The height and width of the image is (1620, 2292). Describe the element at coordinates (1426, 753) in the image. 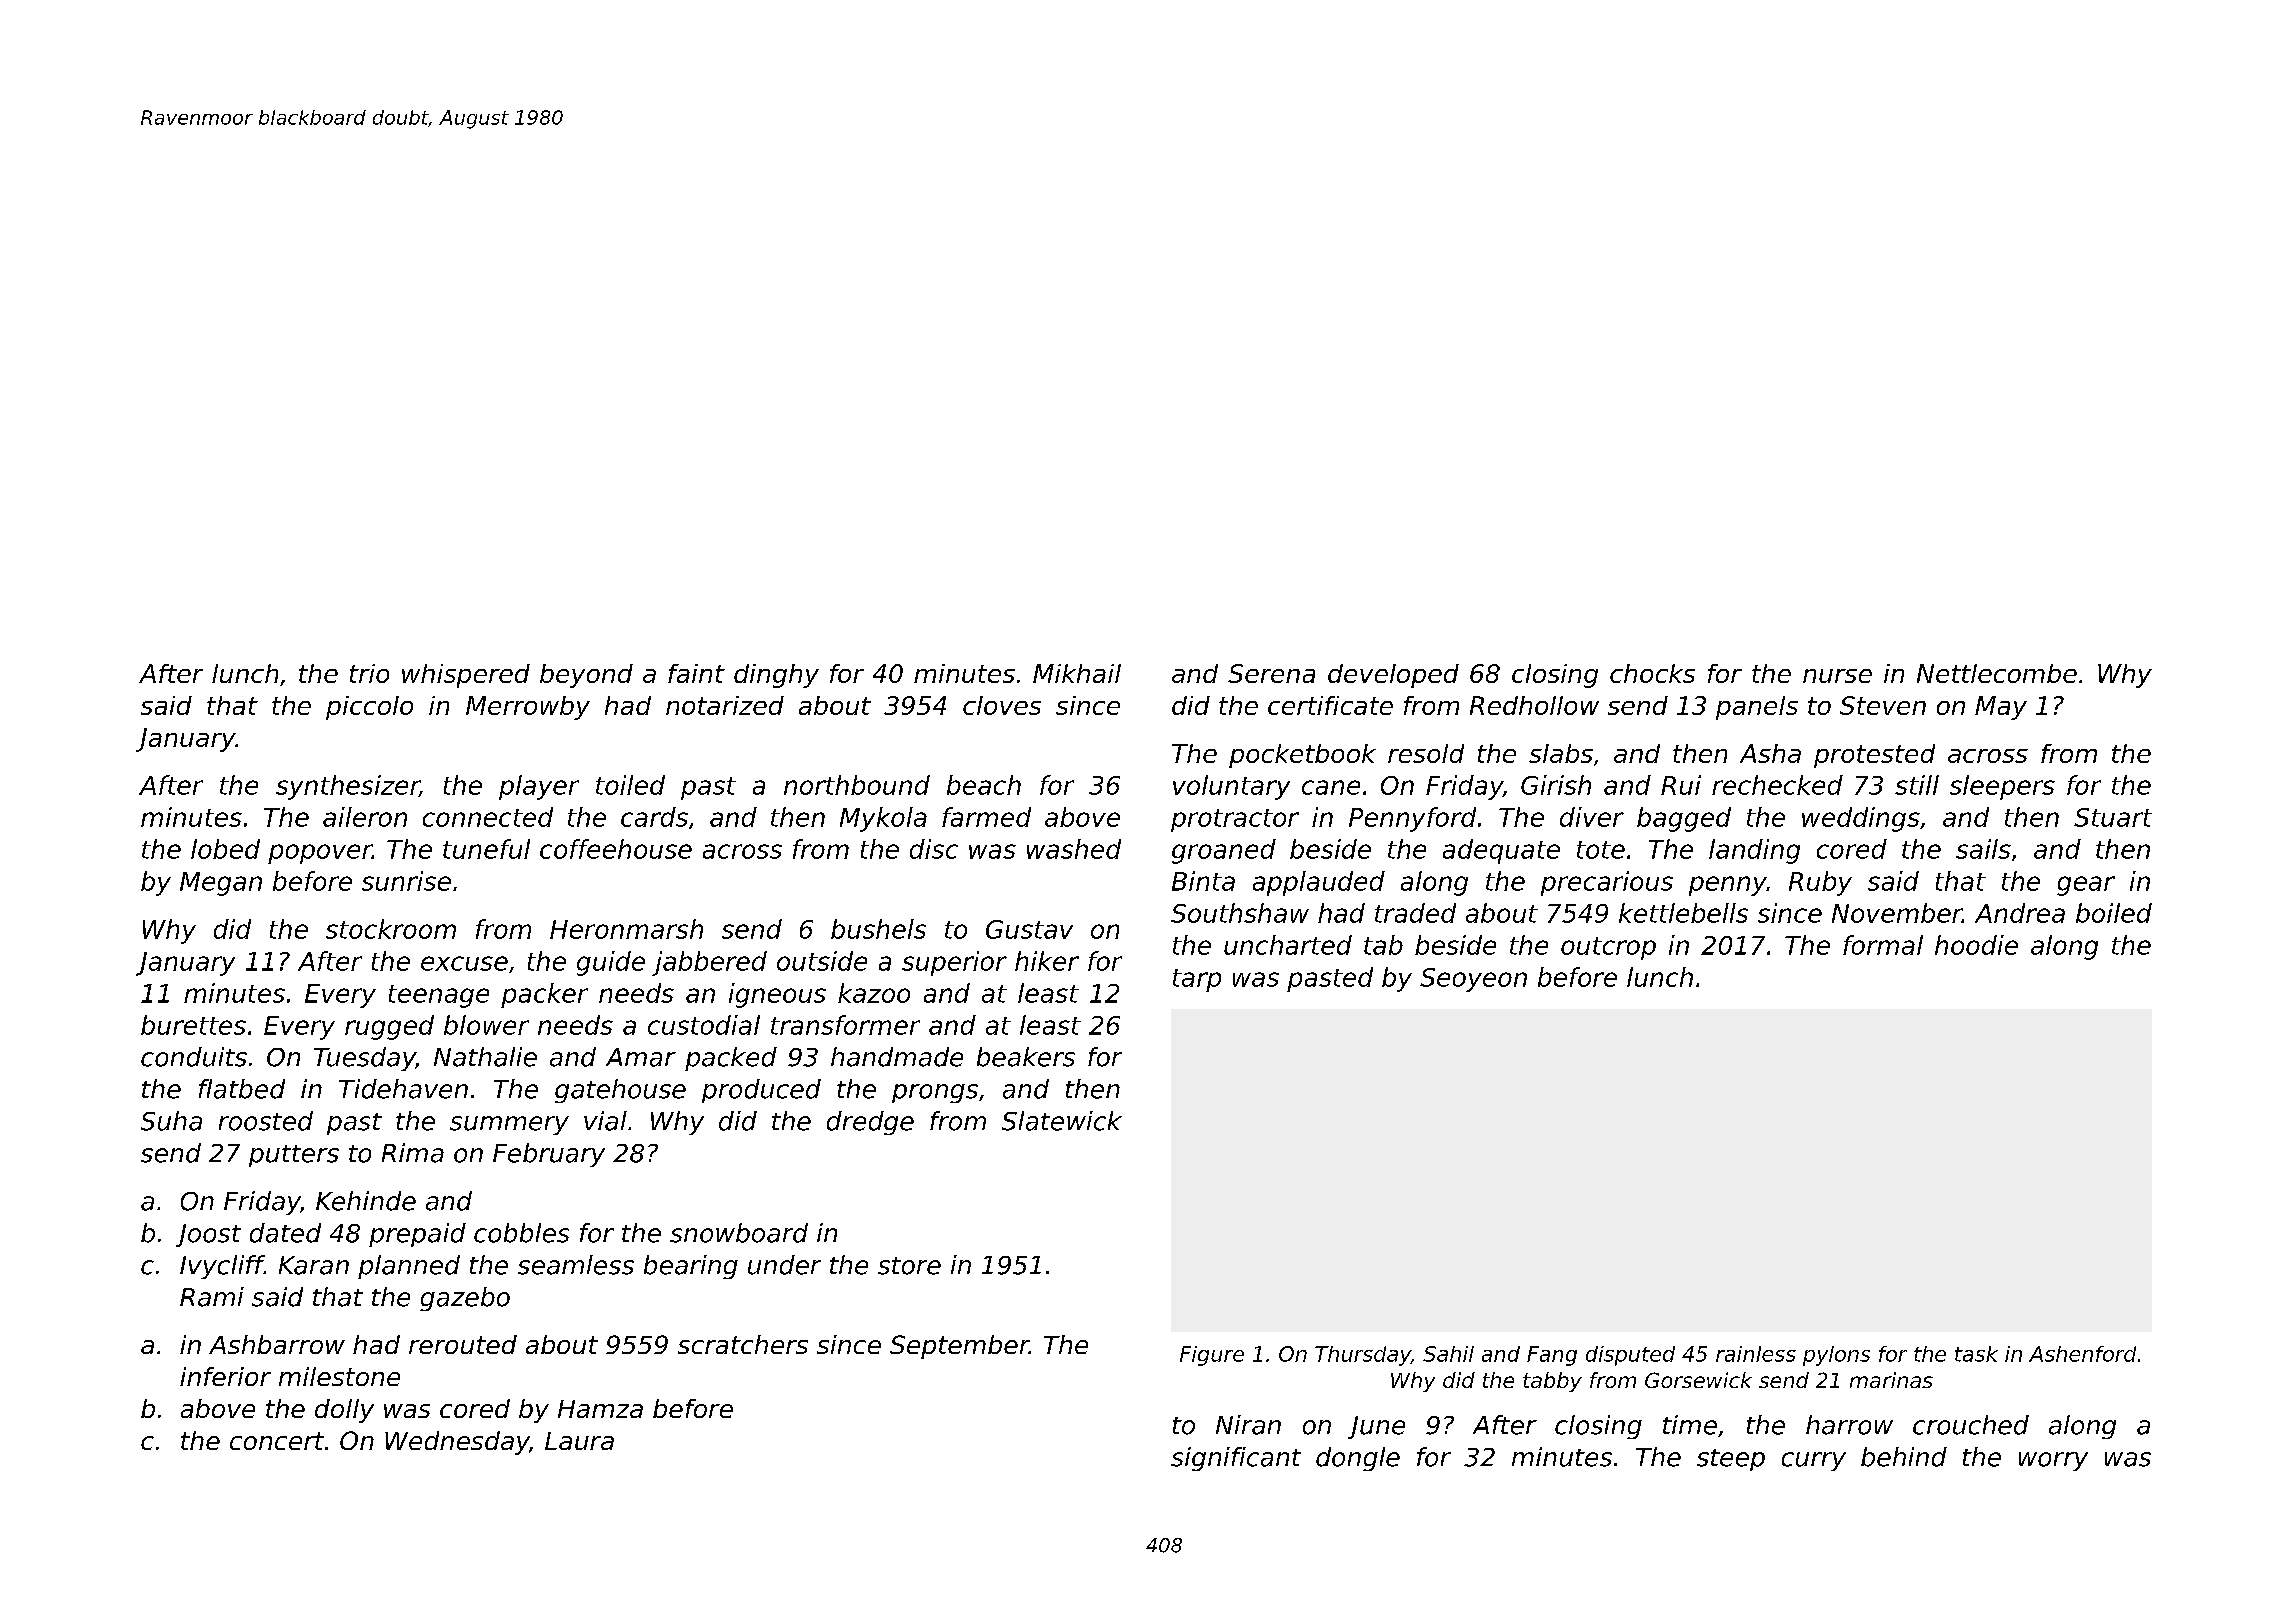

I see `resold` at that location.
